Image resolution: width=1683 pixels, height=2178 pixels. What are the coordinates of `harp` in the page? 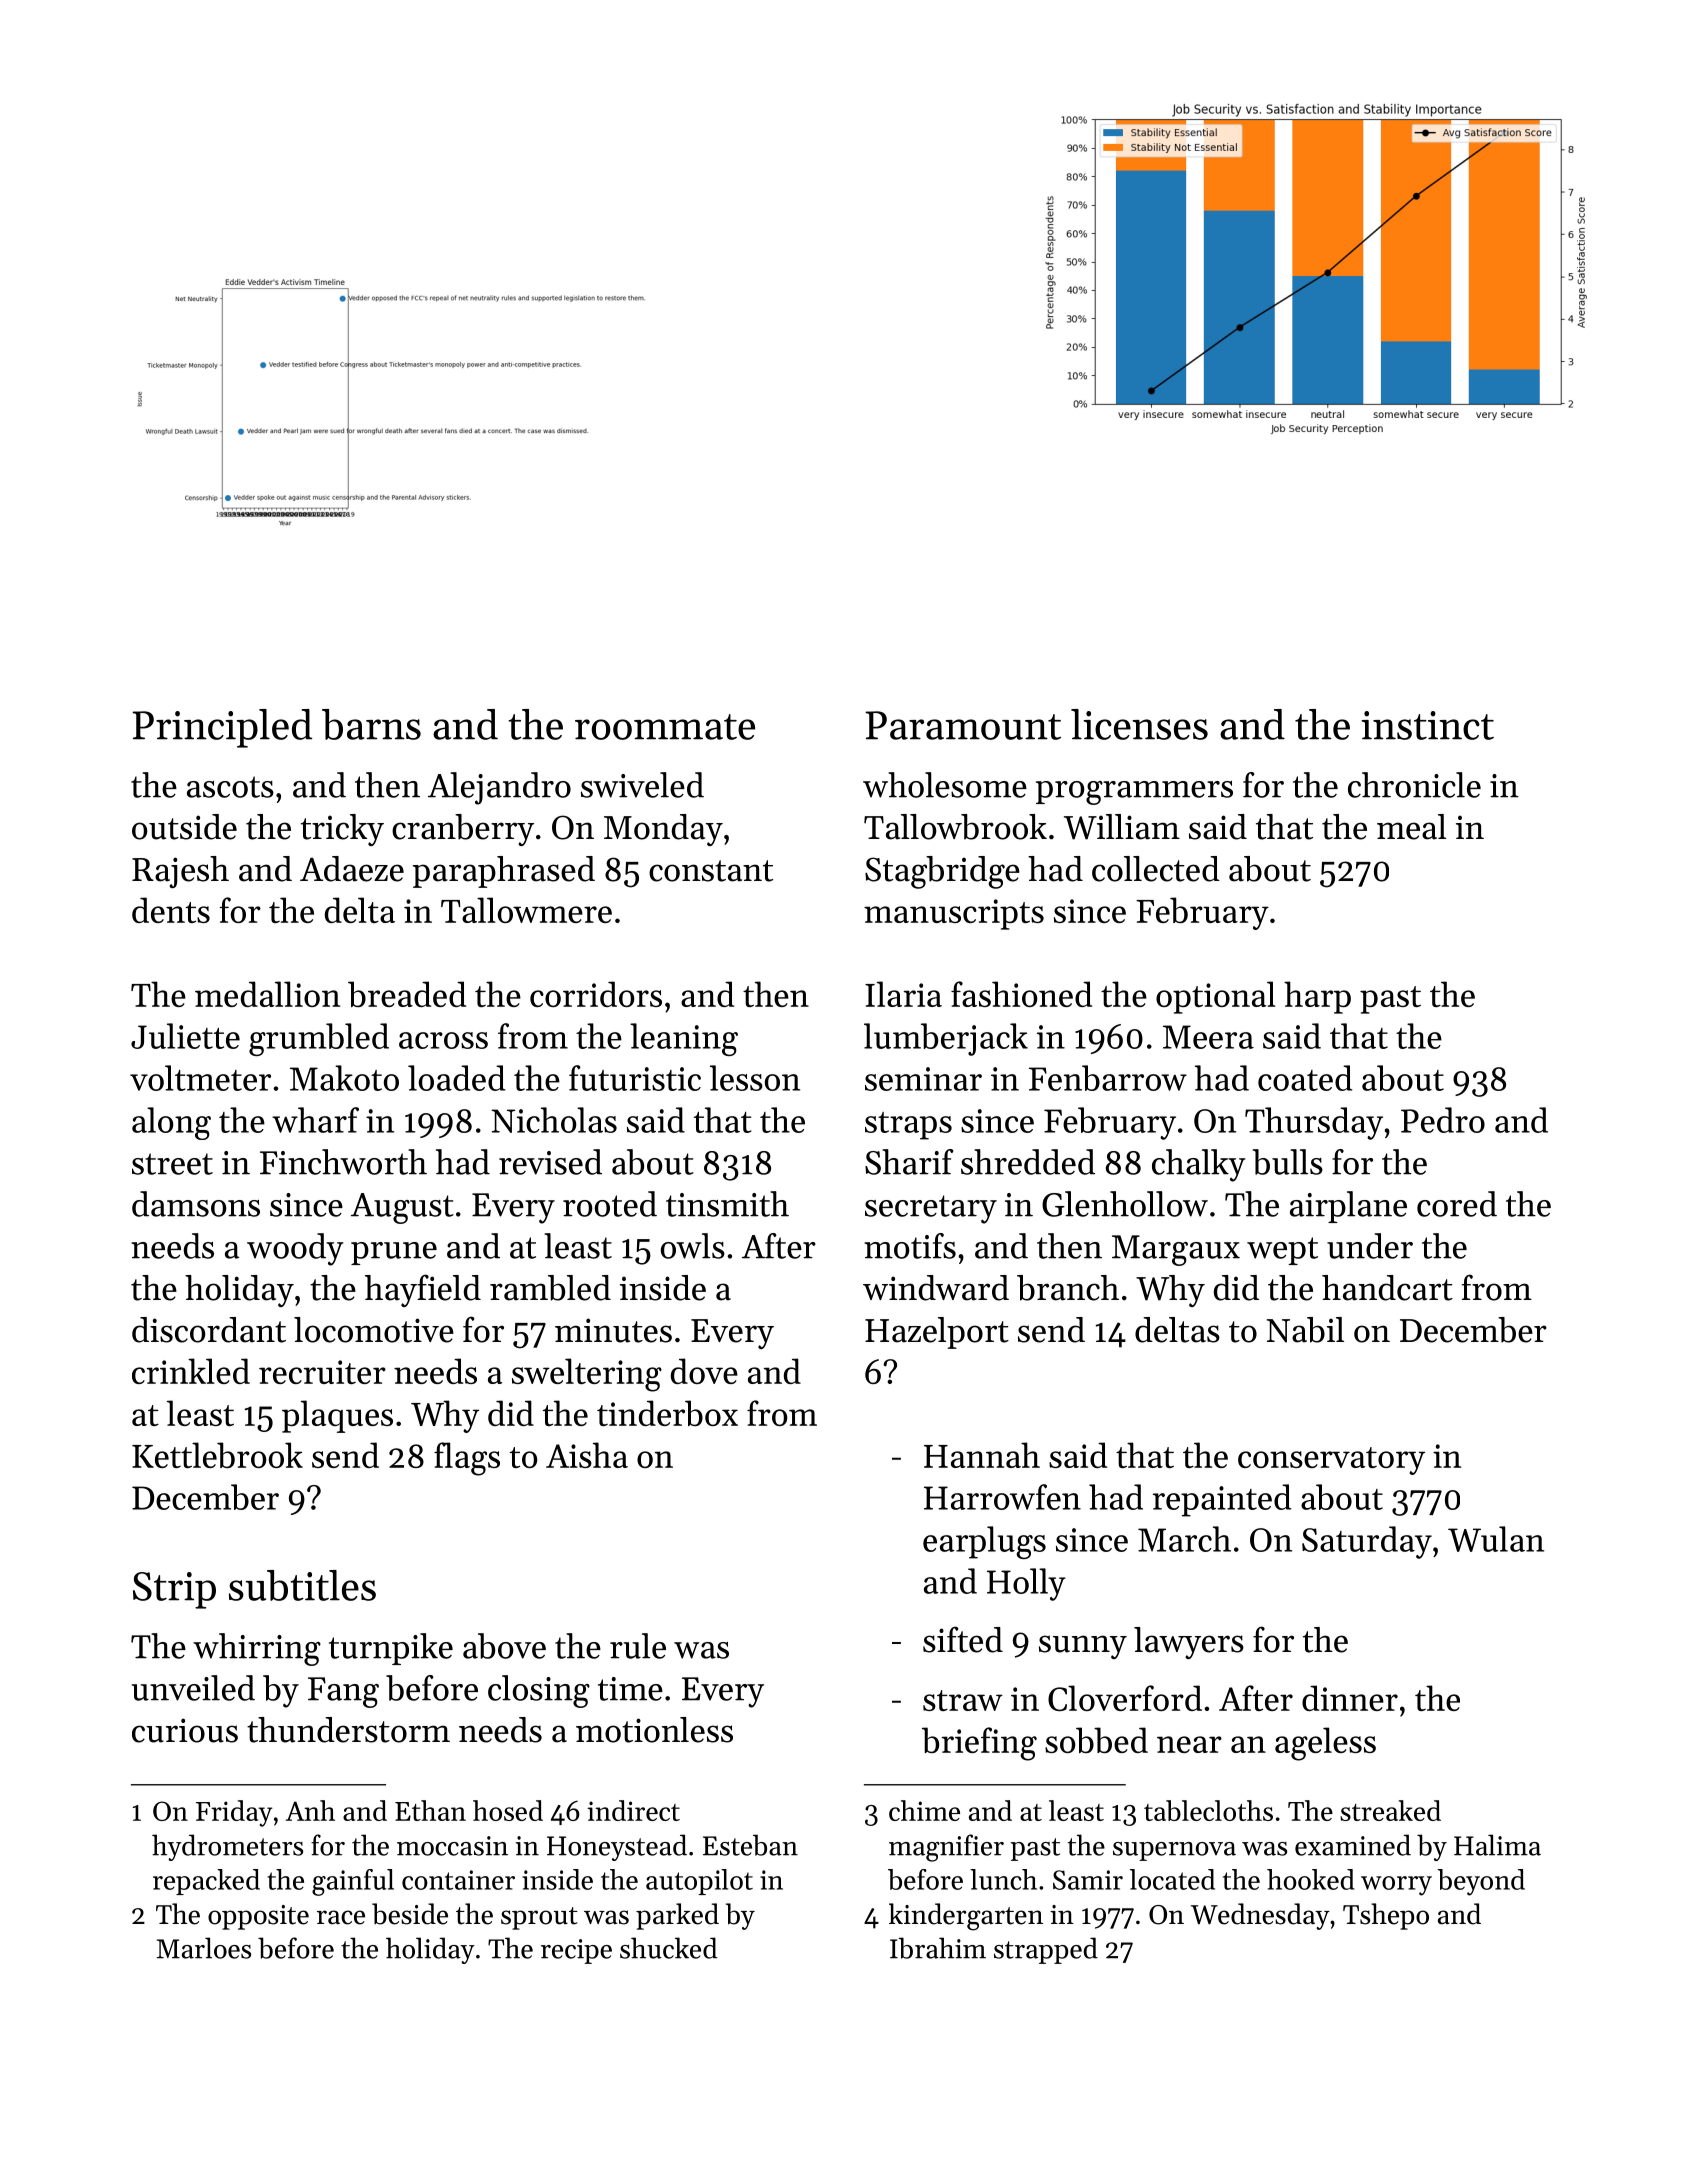 It's located at (1317, 997).
